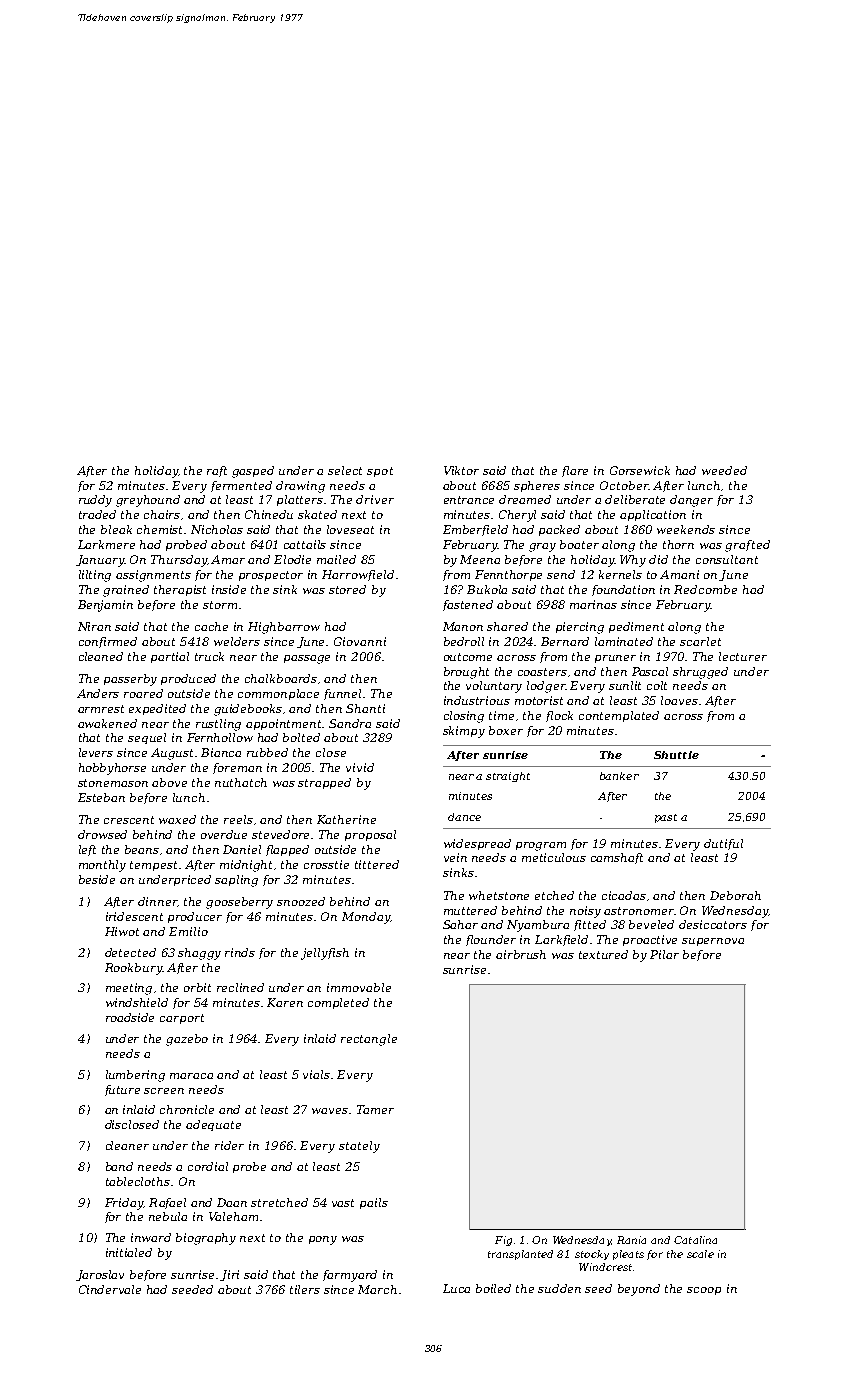 The image size is (849, 1400). Describe the element at coordinates (375, 499) in the document. I see `driver` at that location.
